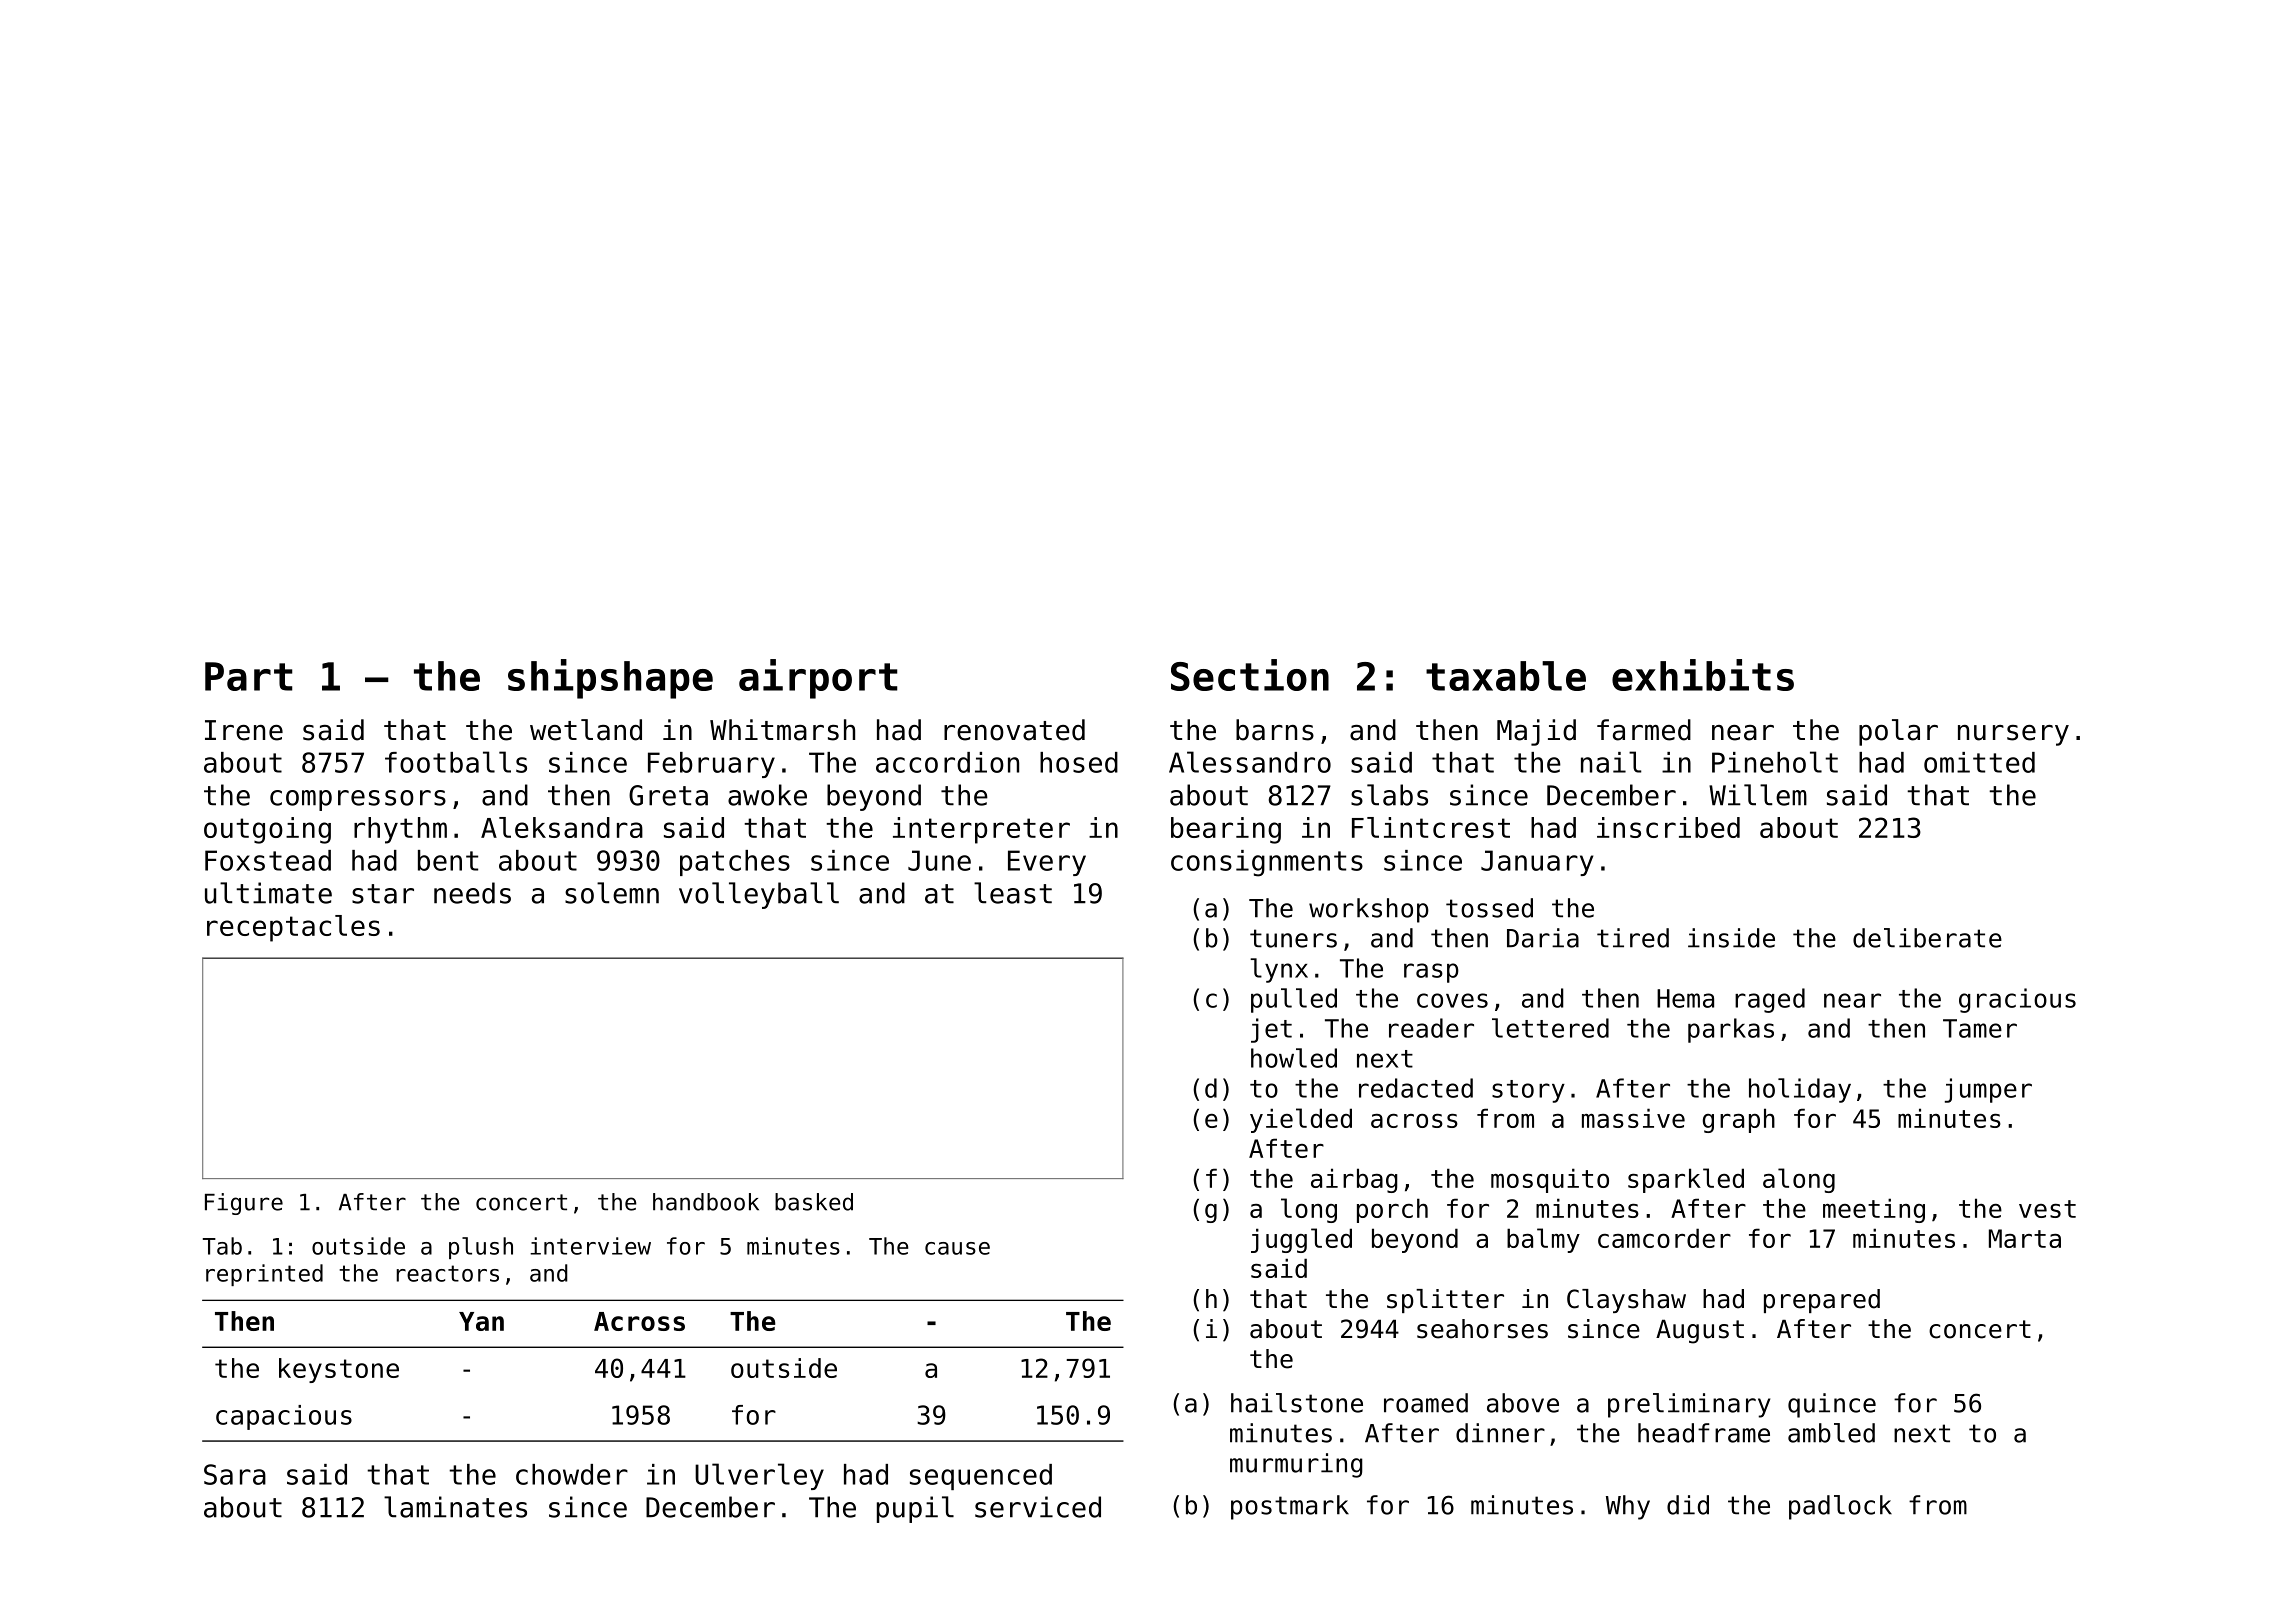  What do you see at coordinates (293, 928) in the page?
I see `receptacles` at bounding box center [293, 928].
